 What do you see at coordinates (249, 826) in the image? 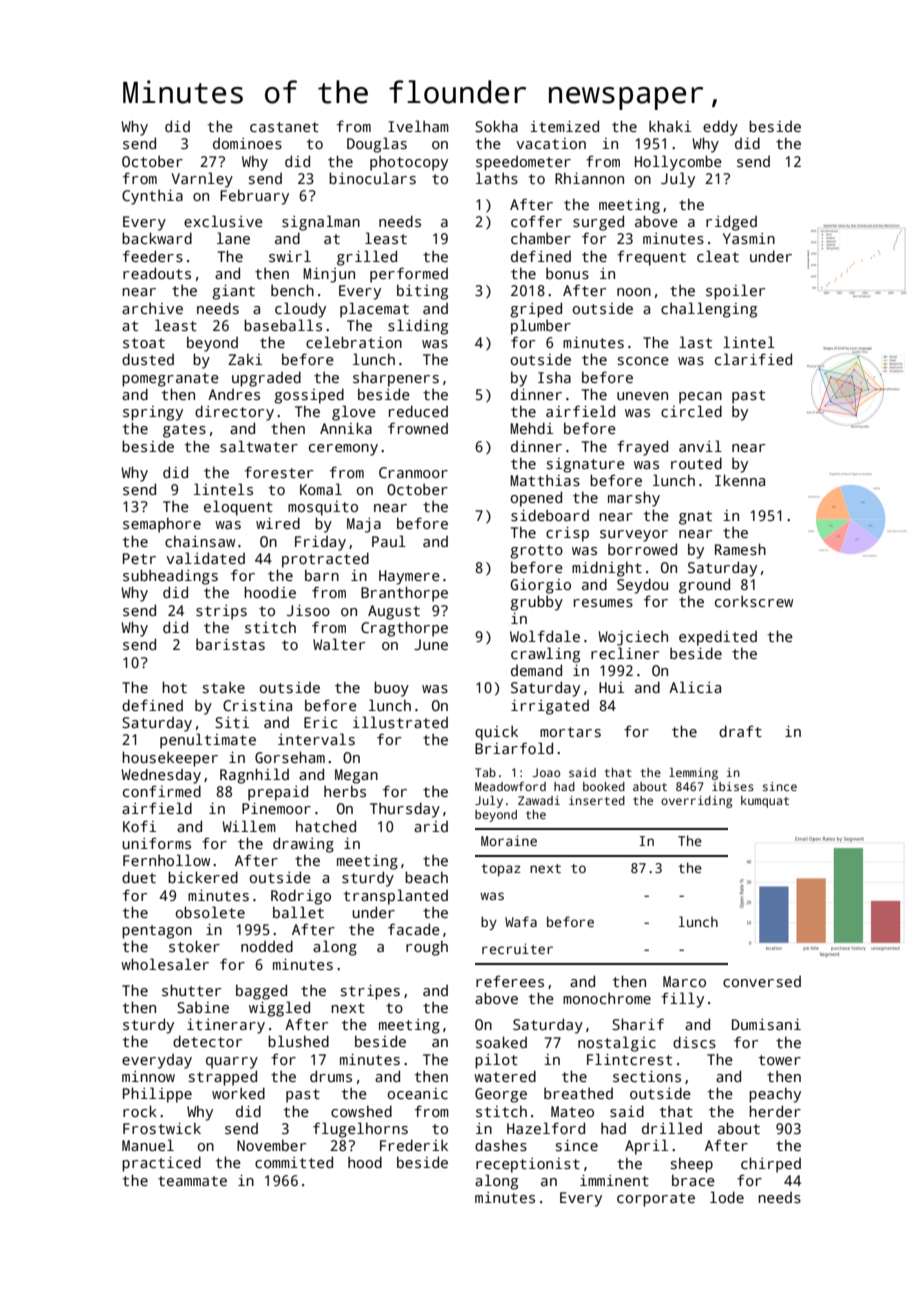
I see `Willem` at bounding box center [249, 826].
